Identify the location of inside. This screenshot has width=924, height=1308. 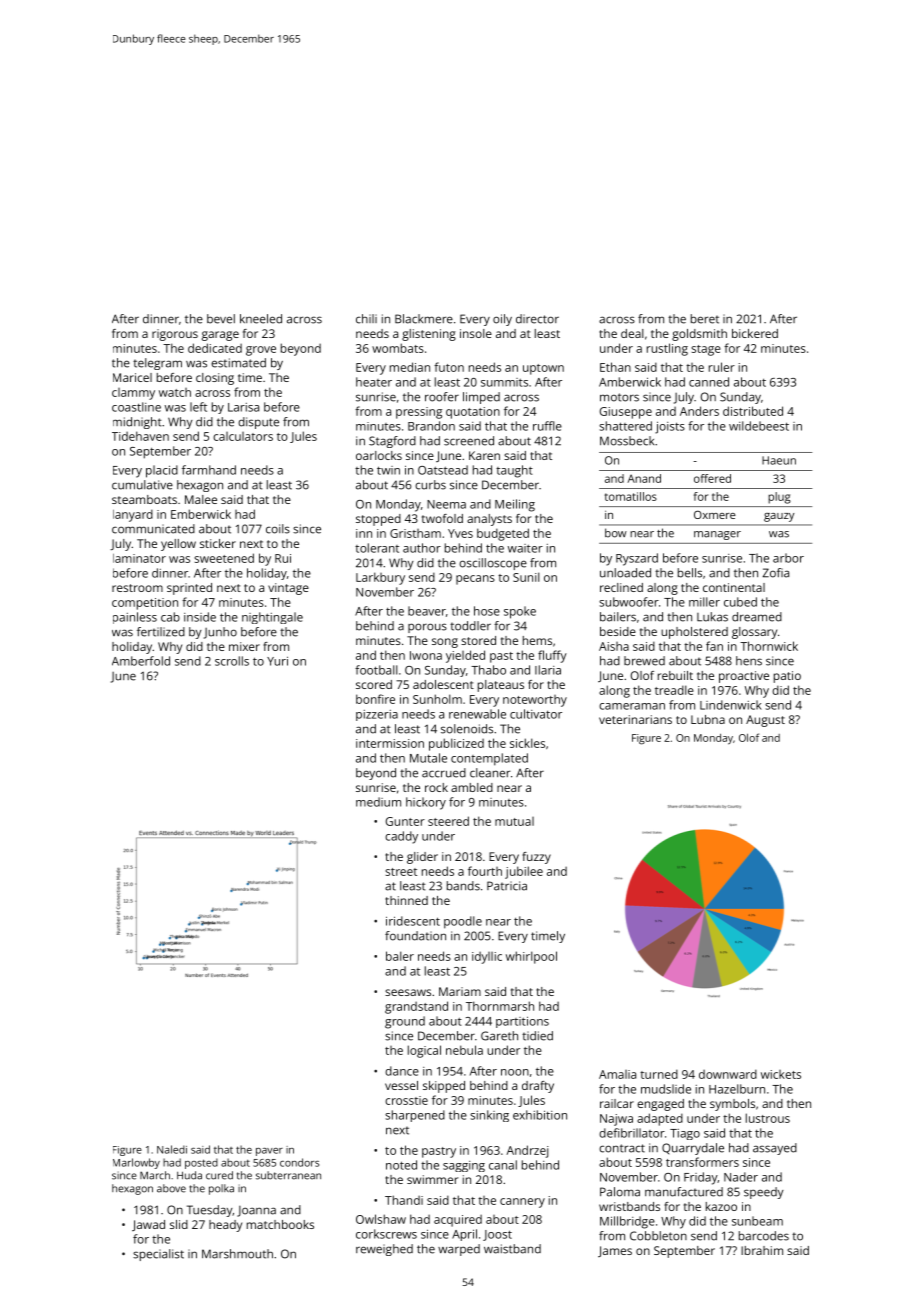
(200, 617).
